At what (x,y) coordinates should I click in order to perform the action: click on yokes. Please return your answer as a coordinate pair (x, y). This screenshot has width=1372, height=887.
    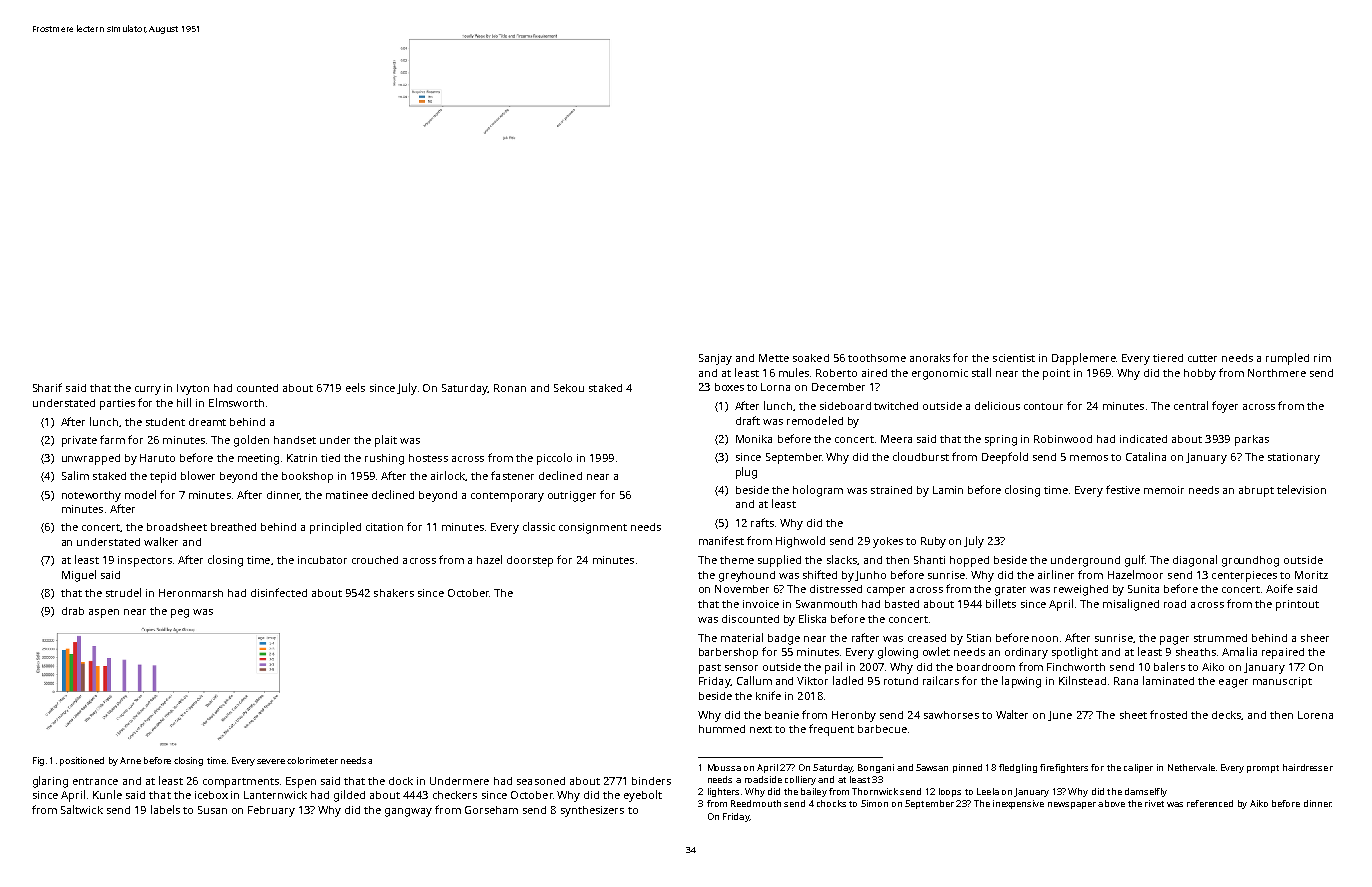
    Looking at the image, I should click on (888, 542).
